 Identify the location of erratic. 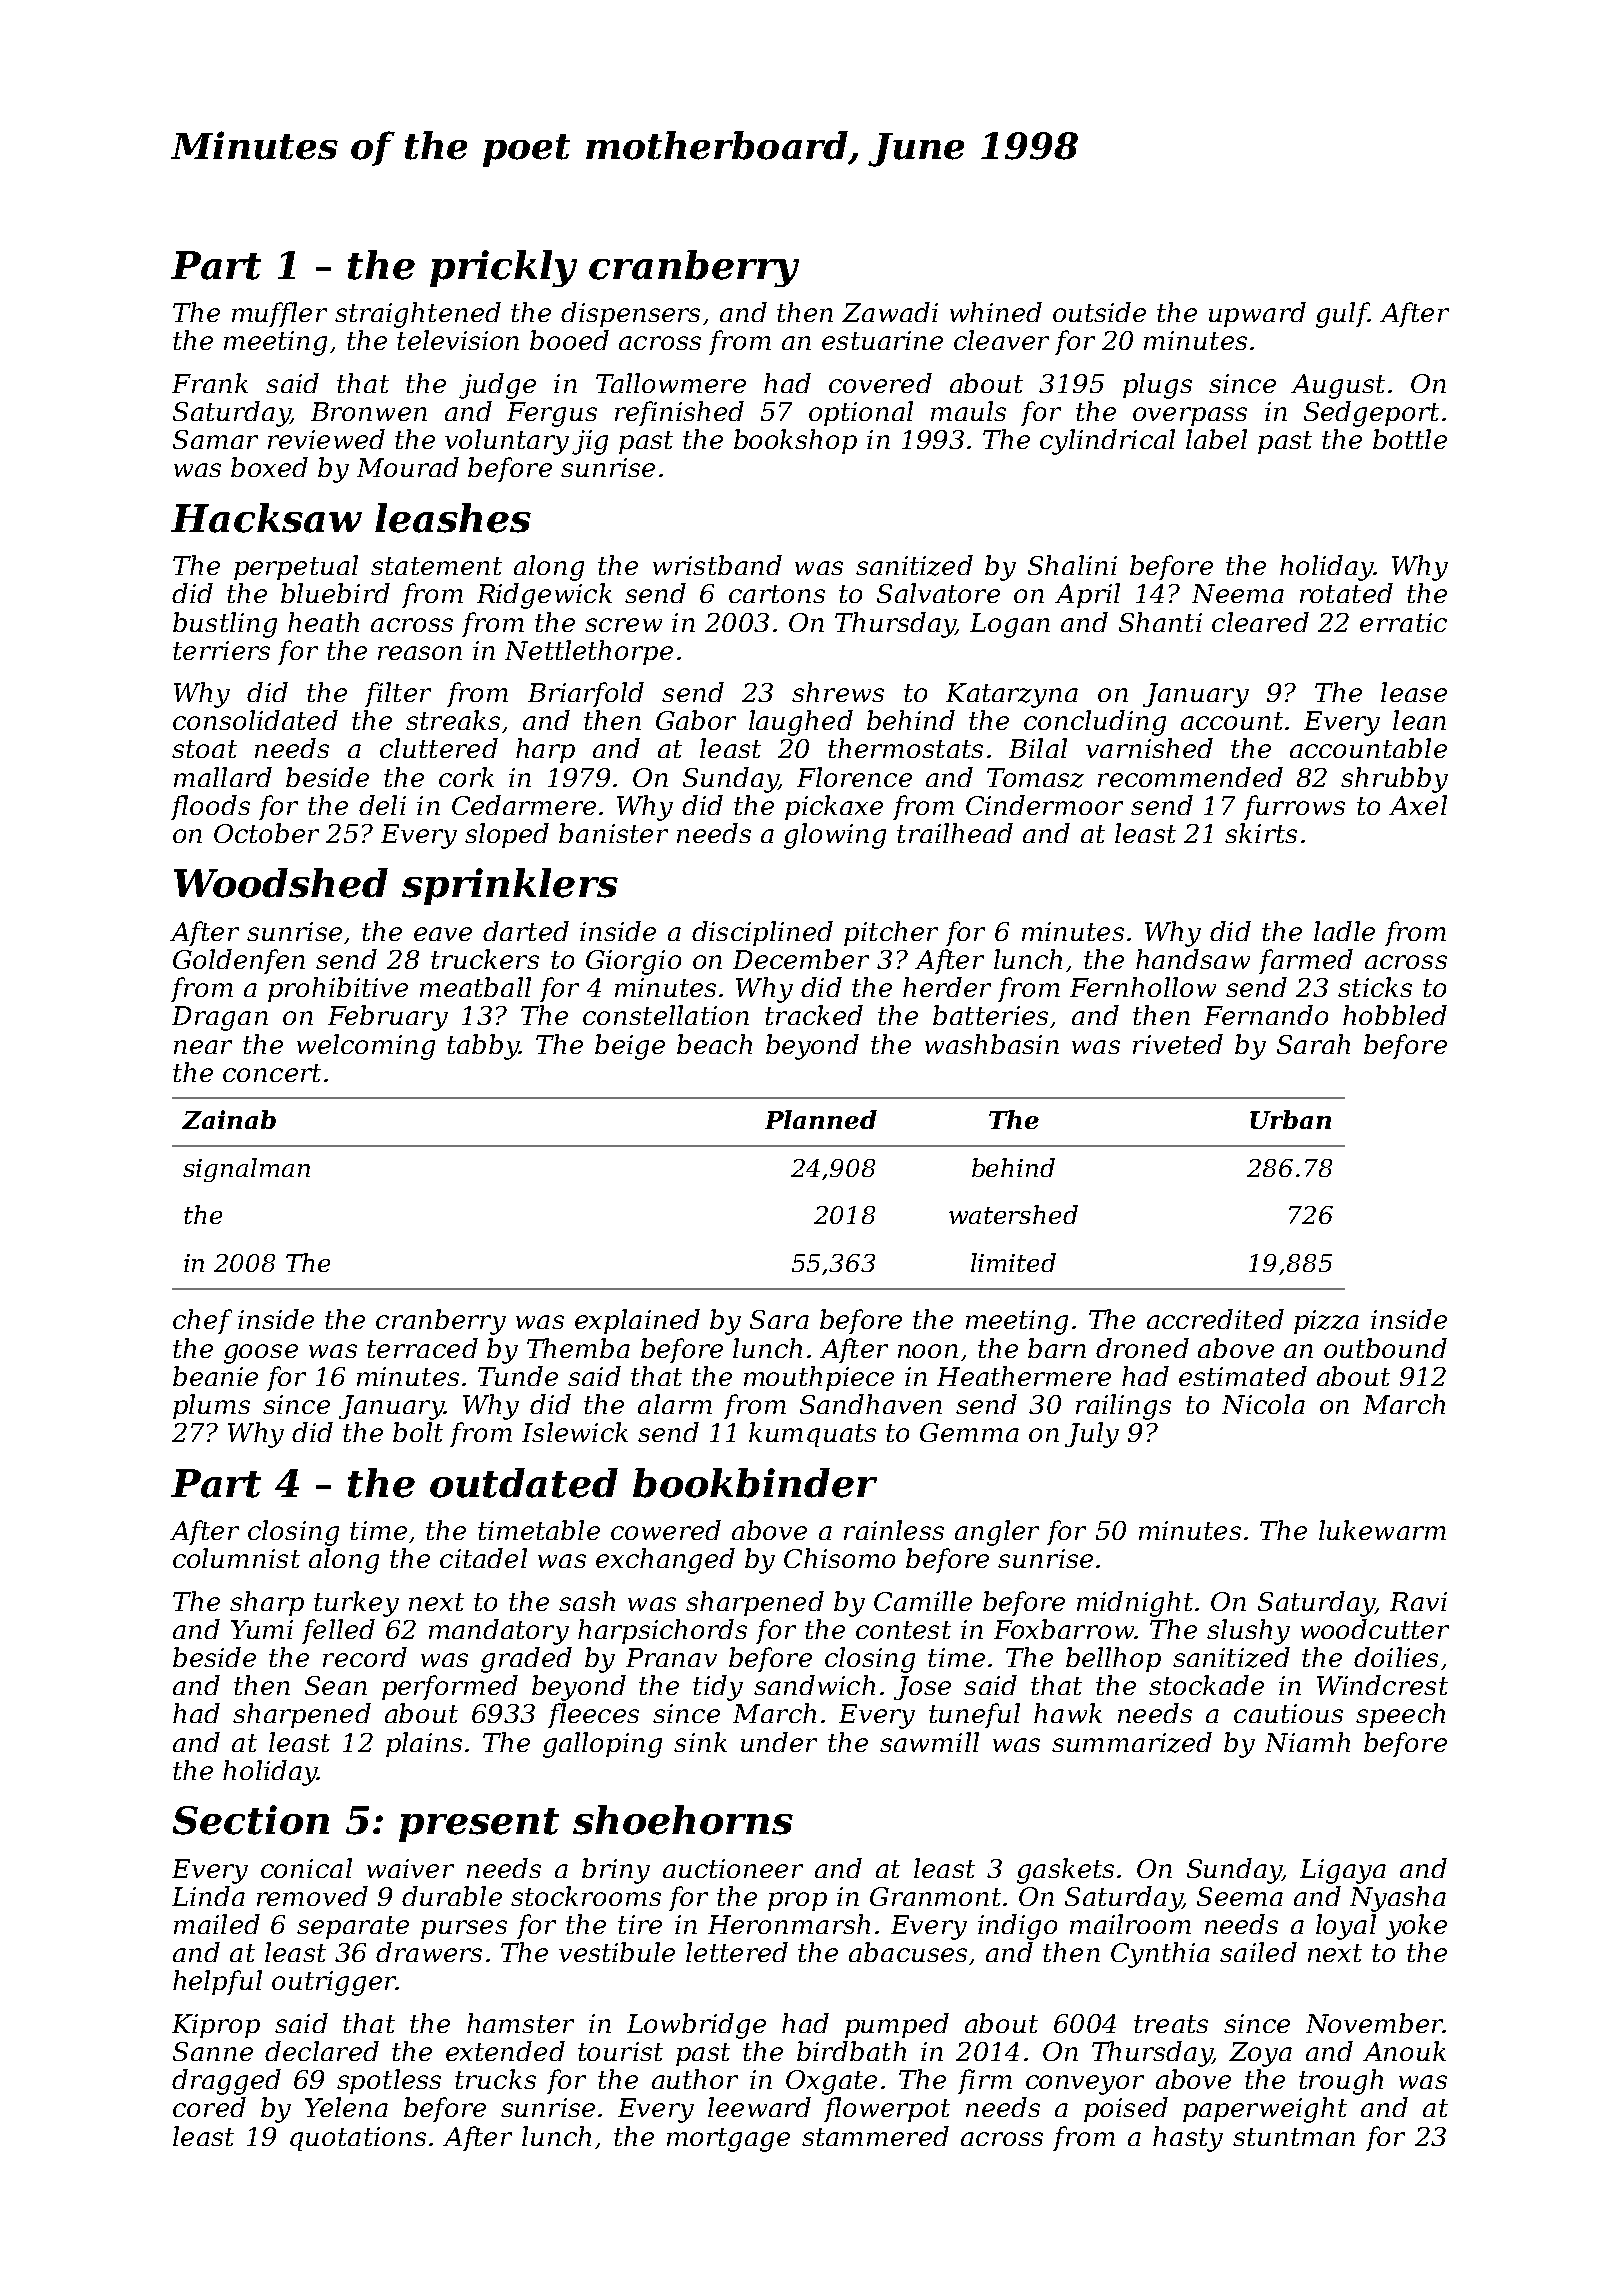
(1403, 622).
